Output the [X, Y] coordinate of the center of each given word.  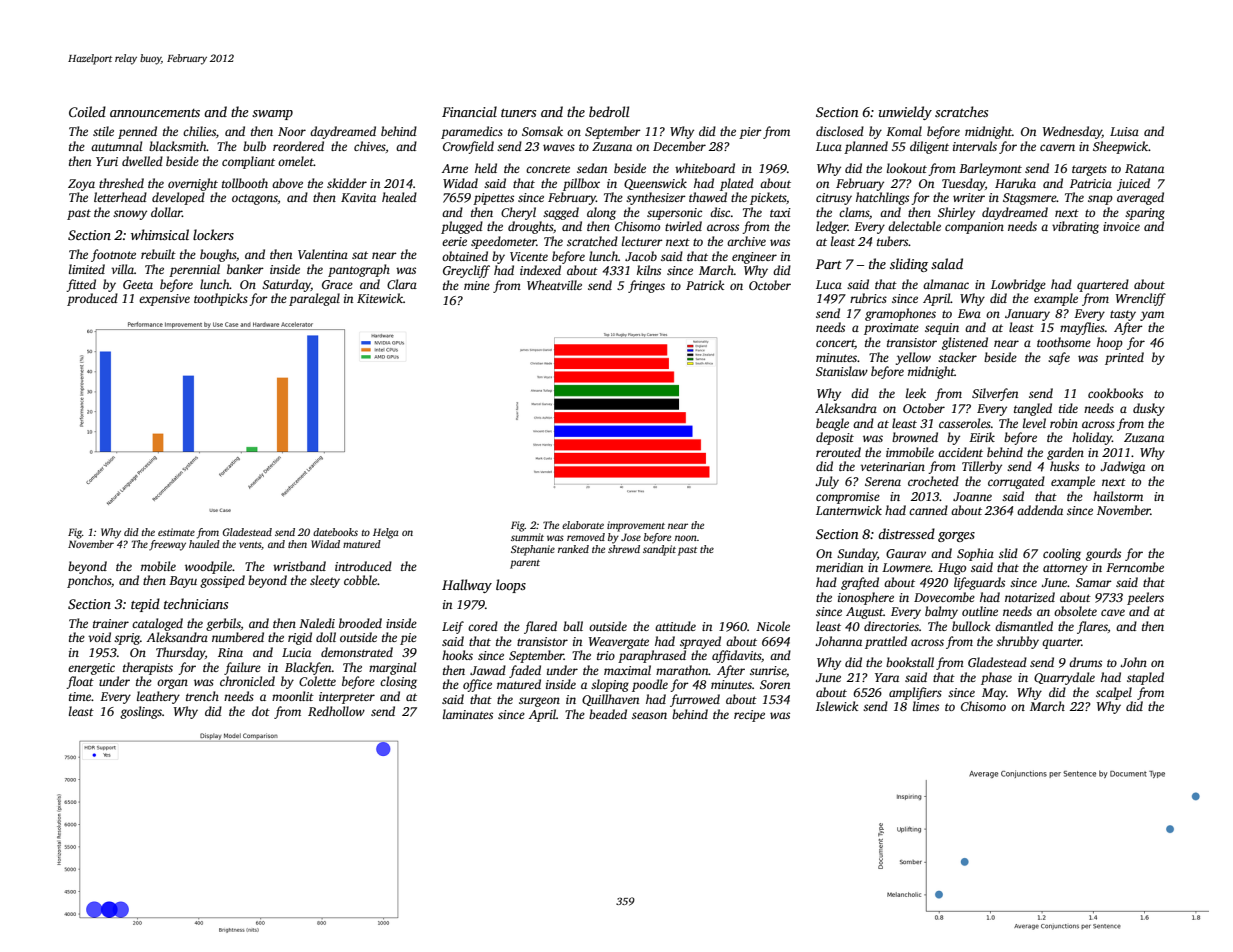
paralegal [314, 299]
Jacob [641, 256]
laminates [468, 714]
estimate [176, 532]
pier [750, 133]
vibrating [1075, 227]
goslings [141, 712]
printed [1124, 358]
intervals [975, 146]
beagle [832, 424]
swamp [272, 115]
